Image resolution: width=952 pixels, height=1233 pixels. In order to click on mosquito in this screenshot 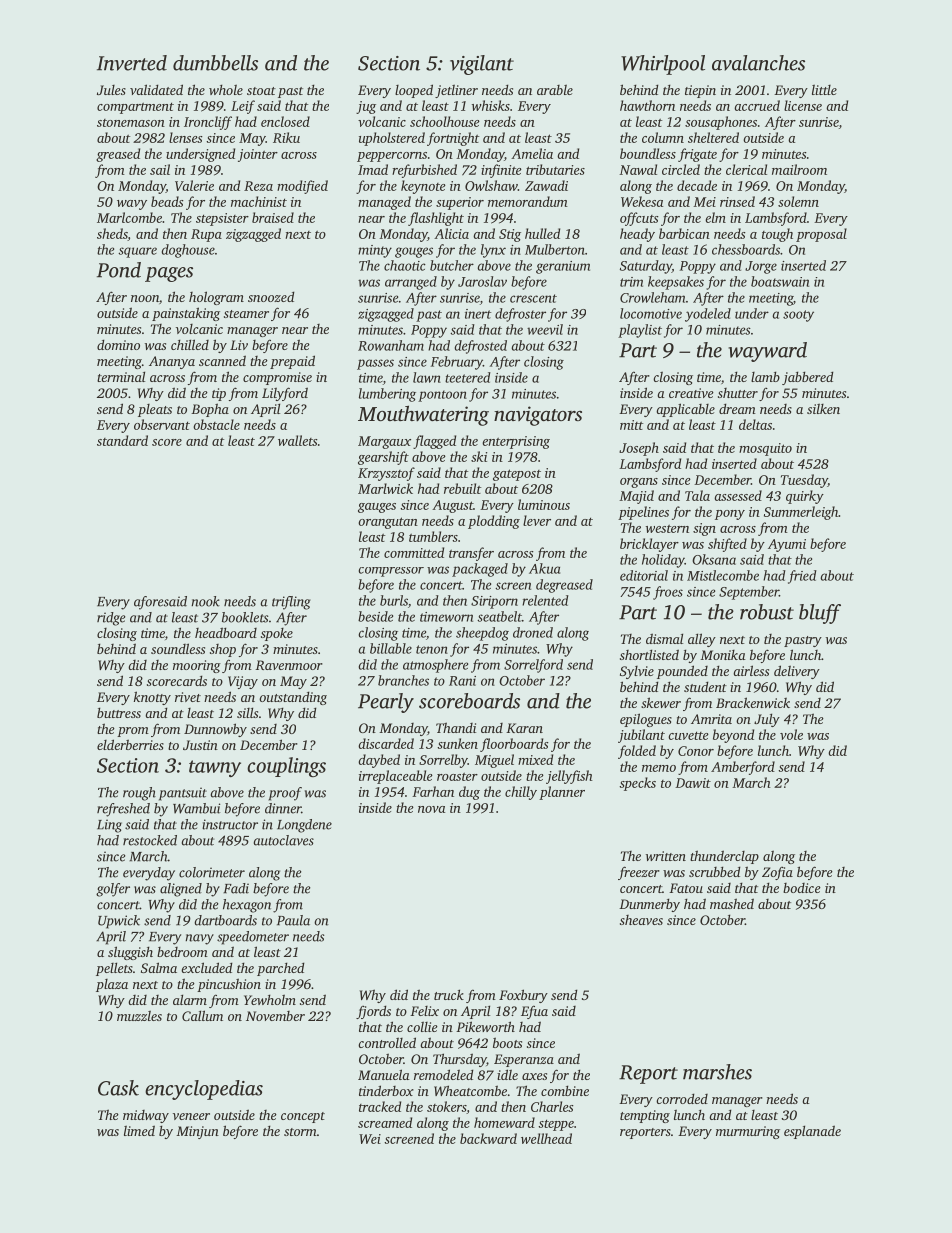, I will do `click(765, 449)`.
